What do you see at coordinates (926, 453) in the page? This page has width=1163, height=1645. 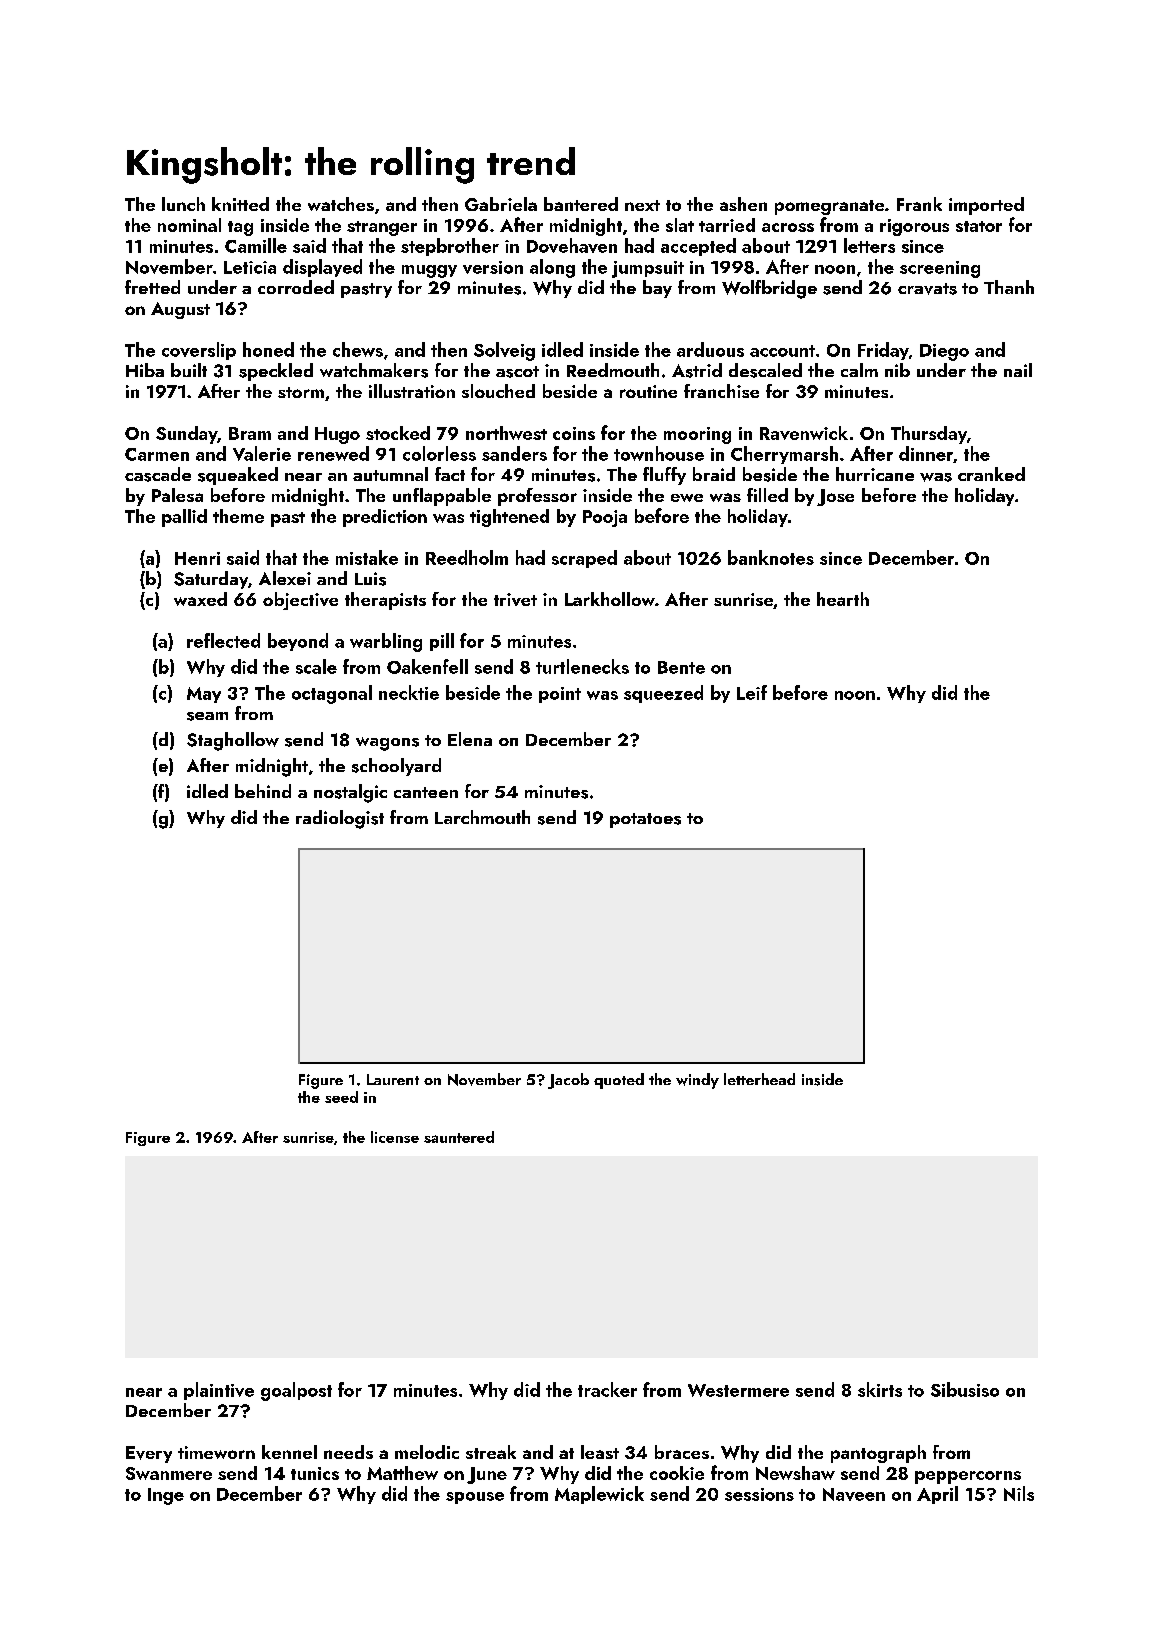 I see `dinner` at bounding box center [926, 453].
